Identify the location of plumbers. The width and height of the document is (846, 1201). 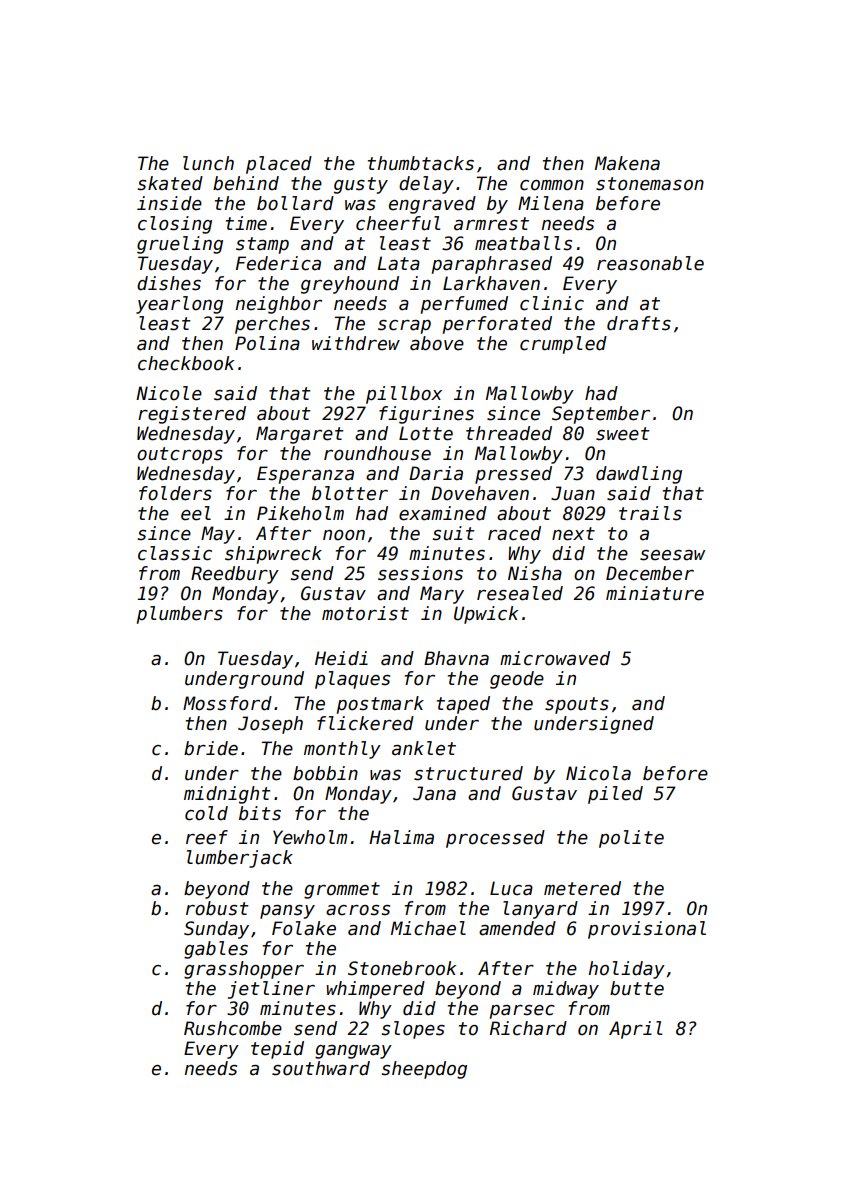
(180, 615).
